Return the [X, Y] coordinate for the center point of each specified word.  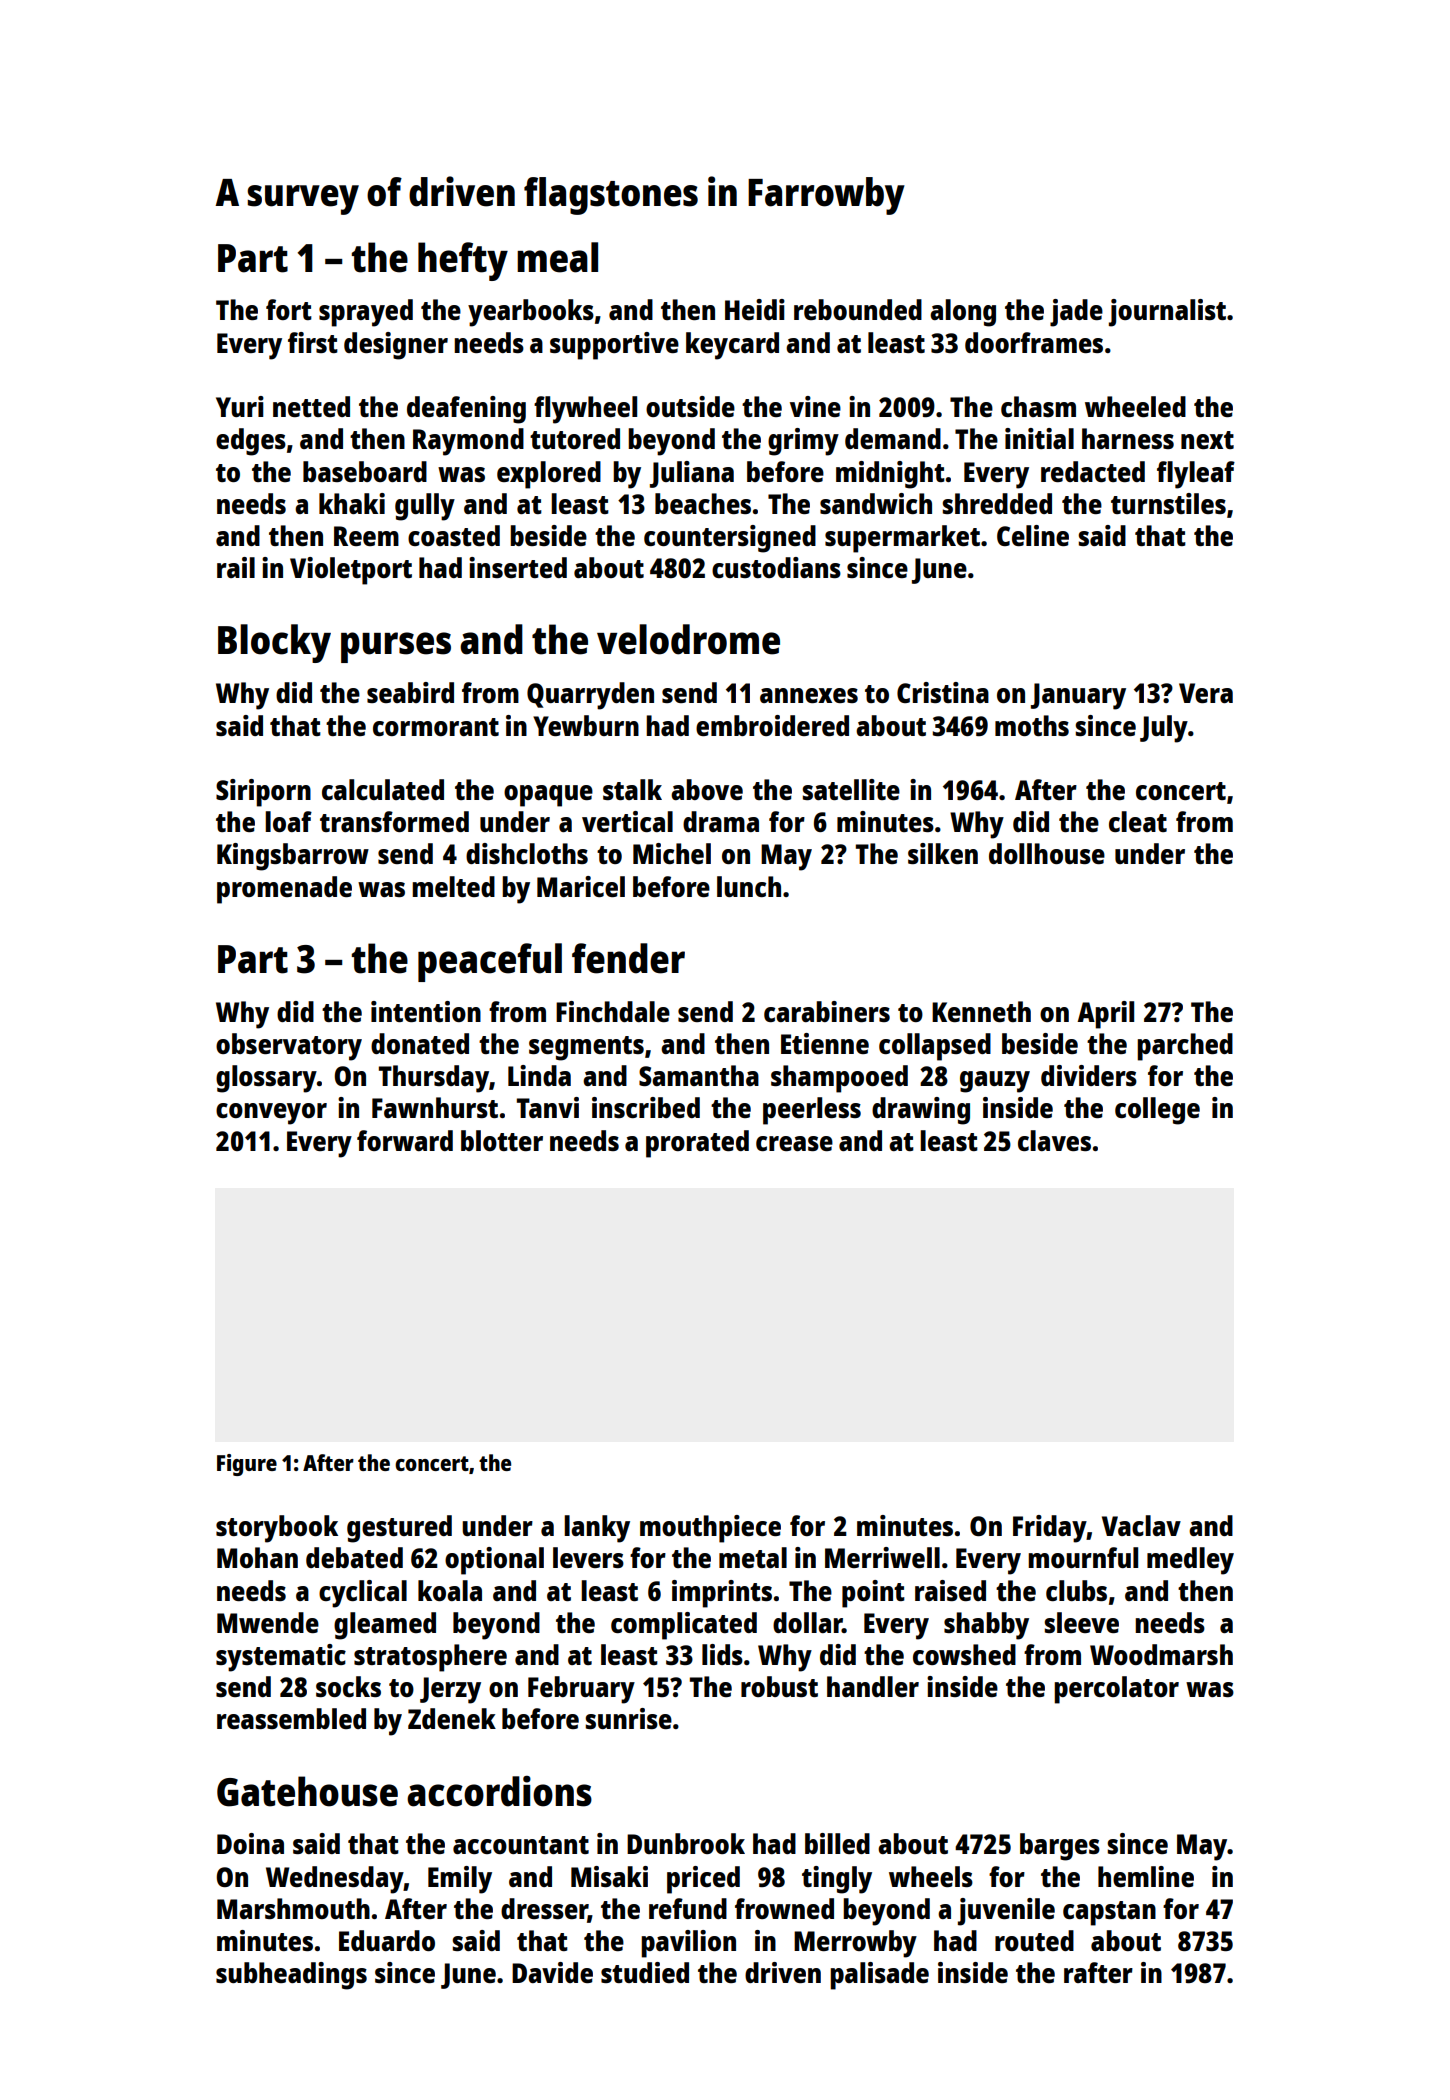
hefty [463, 261]
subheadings [291, 1976]
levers [588, 1557]
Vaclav [1141, 1525]
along [963, 313]
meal [557, 257]
